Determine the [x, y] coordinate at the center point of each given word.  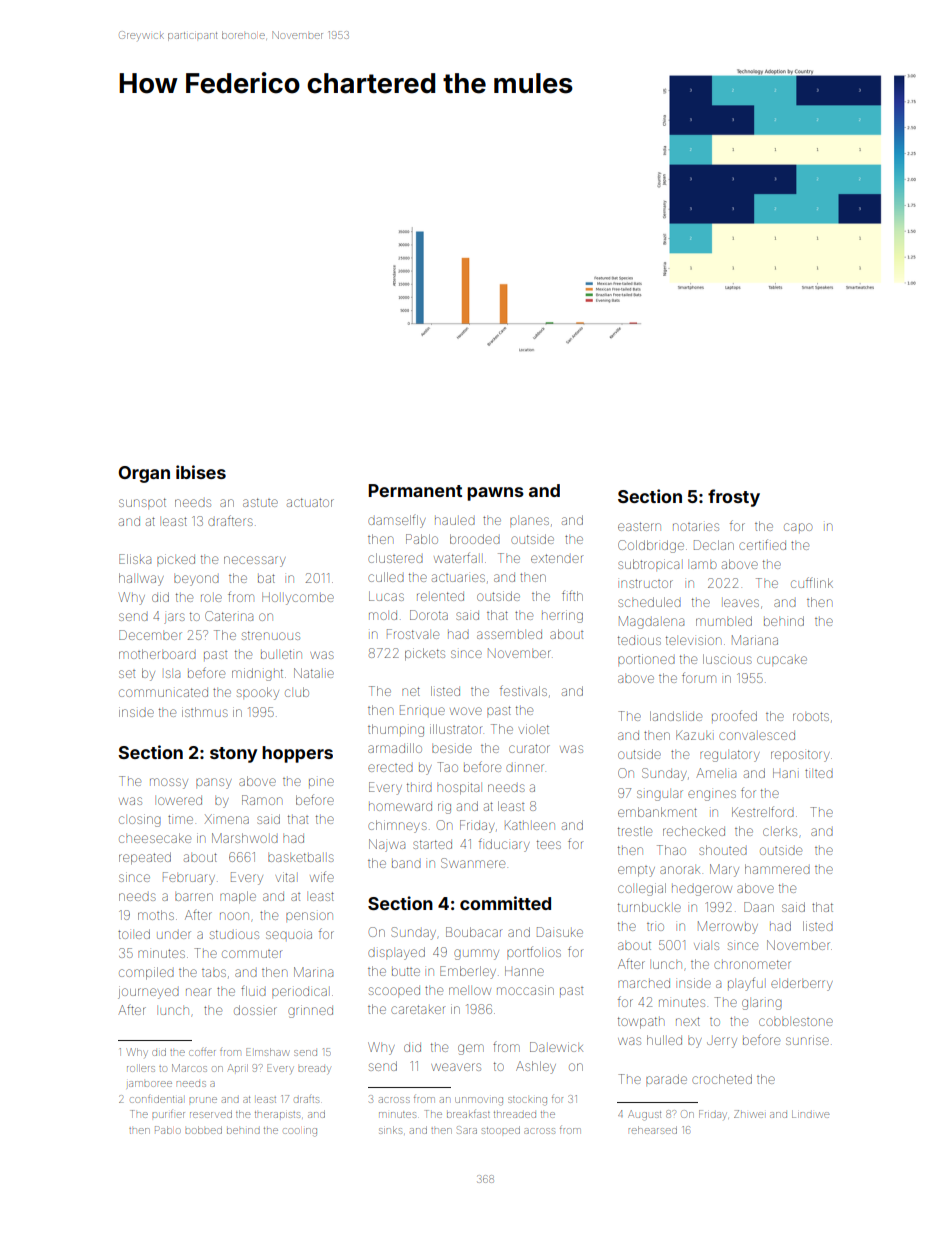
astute [260, 502]
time [180, 819]
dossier [255, 1010]
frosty [734, 498]
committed [505, 903]
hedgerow [702, 890]
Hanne [524, 971]
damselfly [397, 521]
